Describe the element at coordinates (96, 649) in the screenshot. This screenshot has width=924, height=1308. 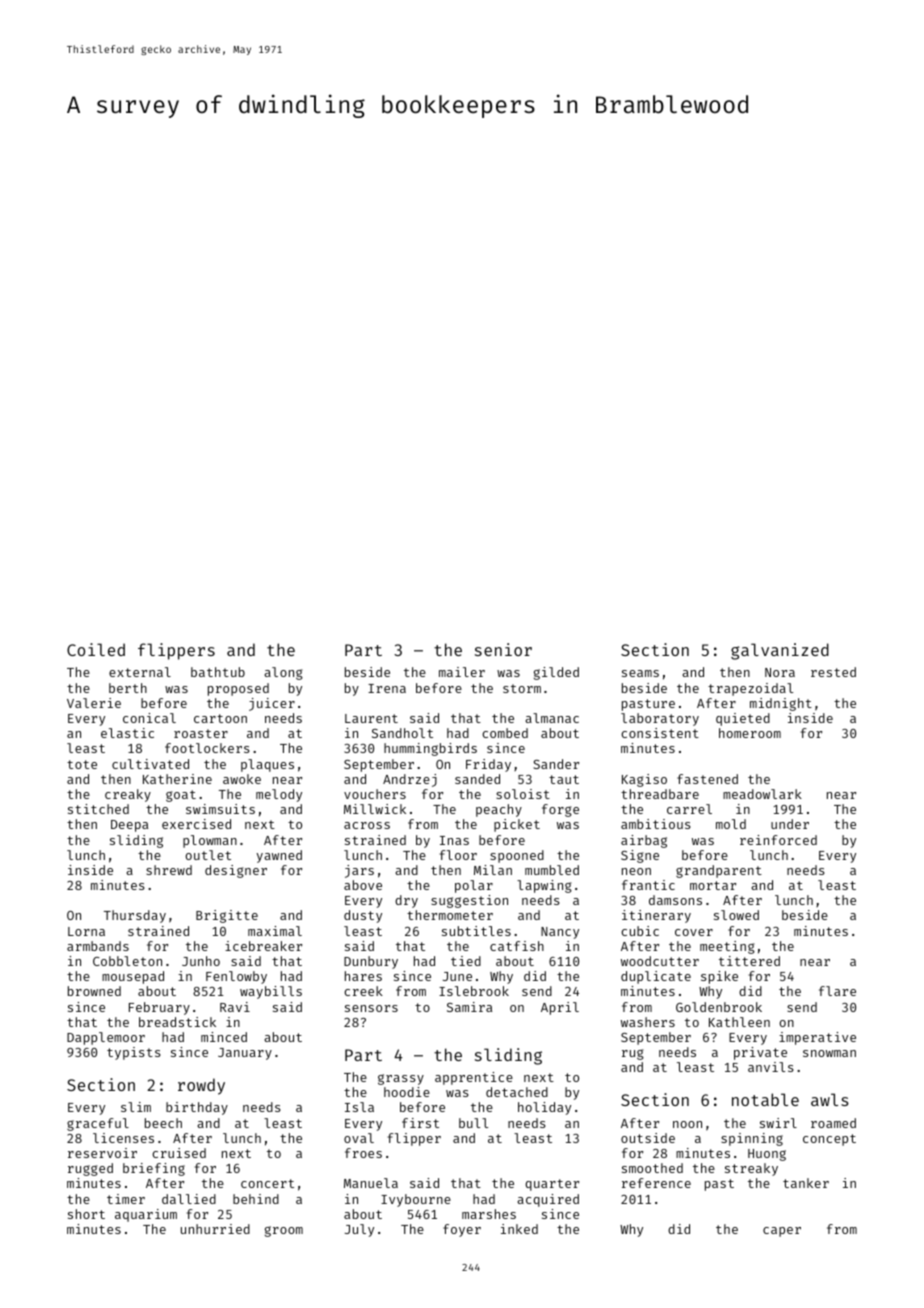
I see `Coiled` at that location.
